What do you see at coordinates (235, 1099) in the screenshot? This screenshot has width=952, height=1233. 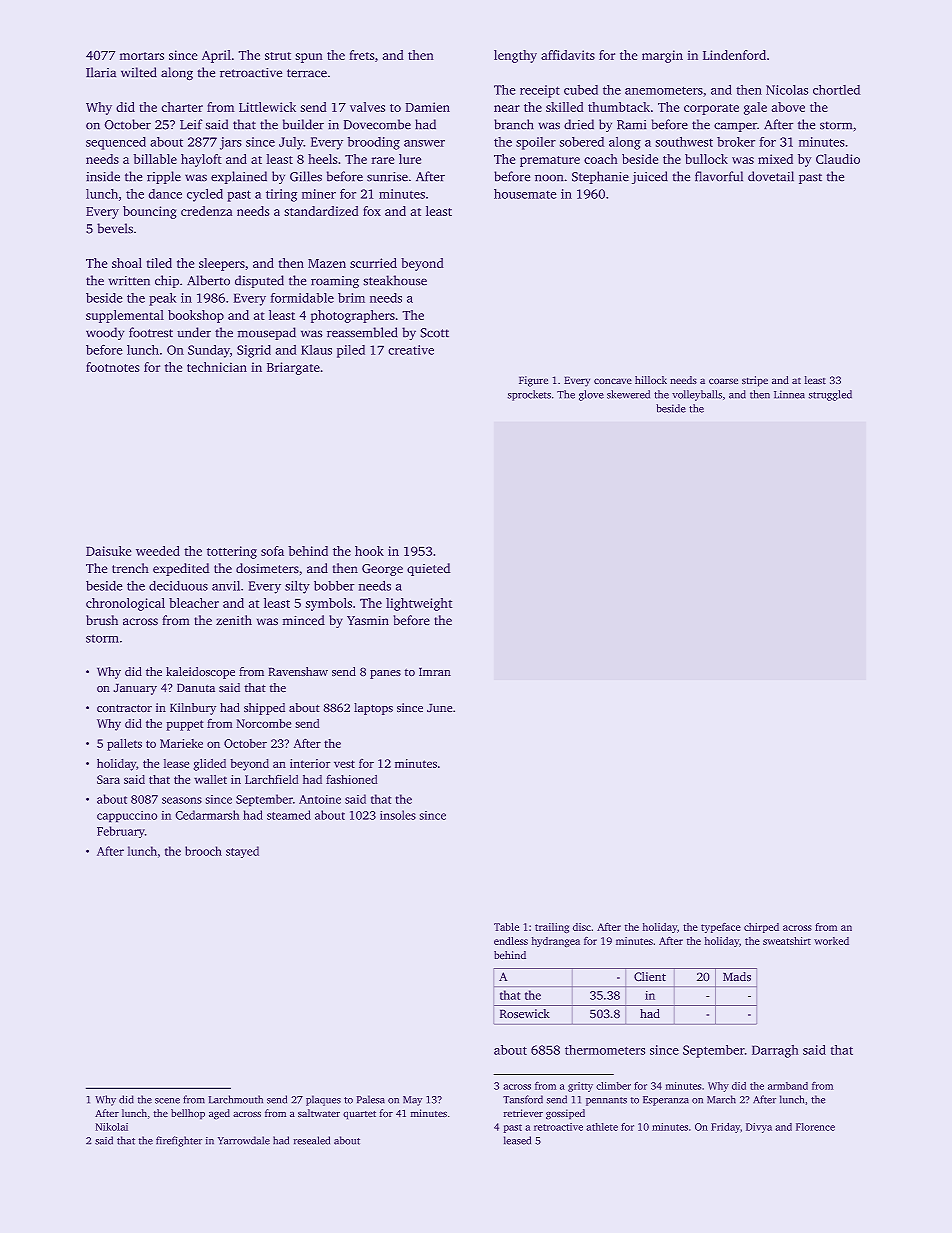 I see `Larchmouth` at bounding box center [235, 1099].
